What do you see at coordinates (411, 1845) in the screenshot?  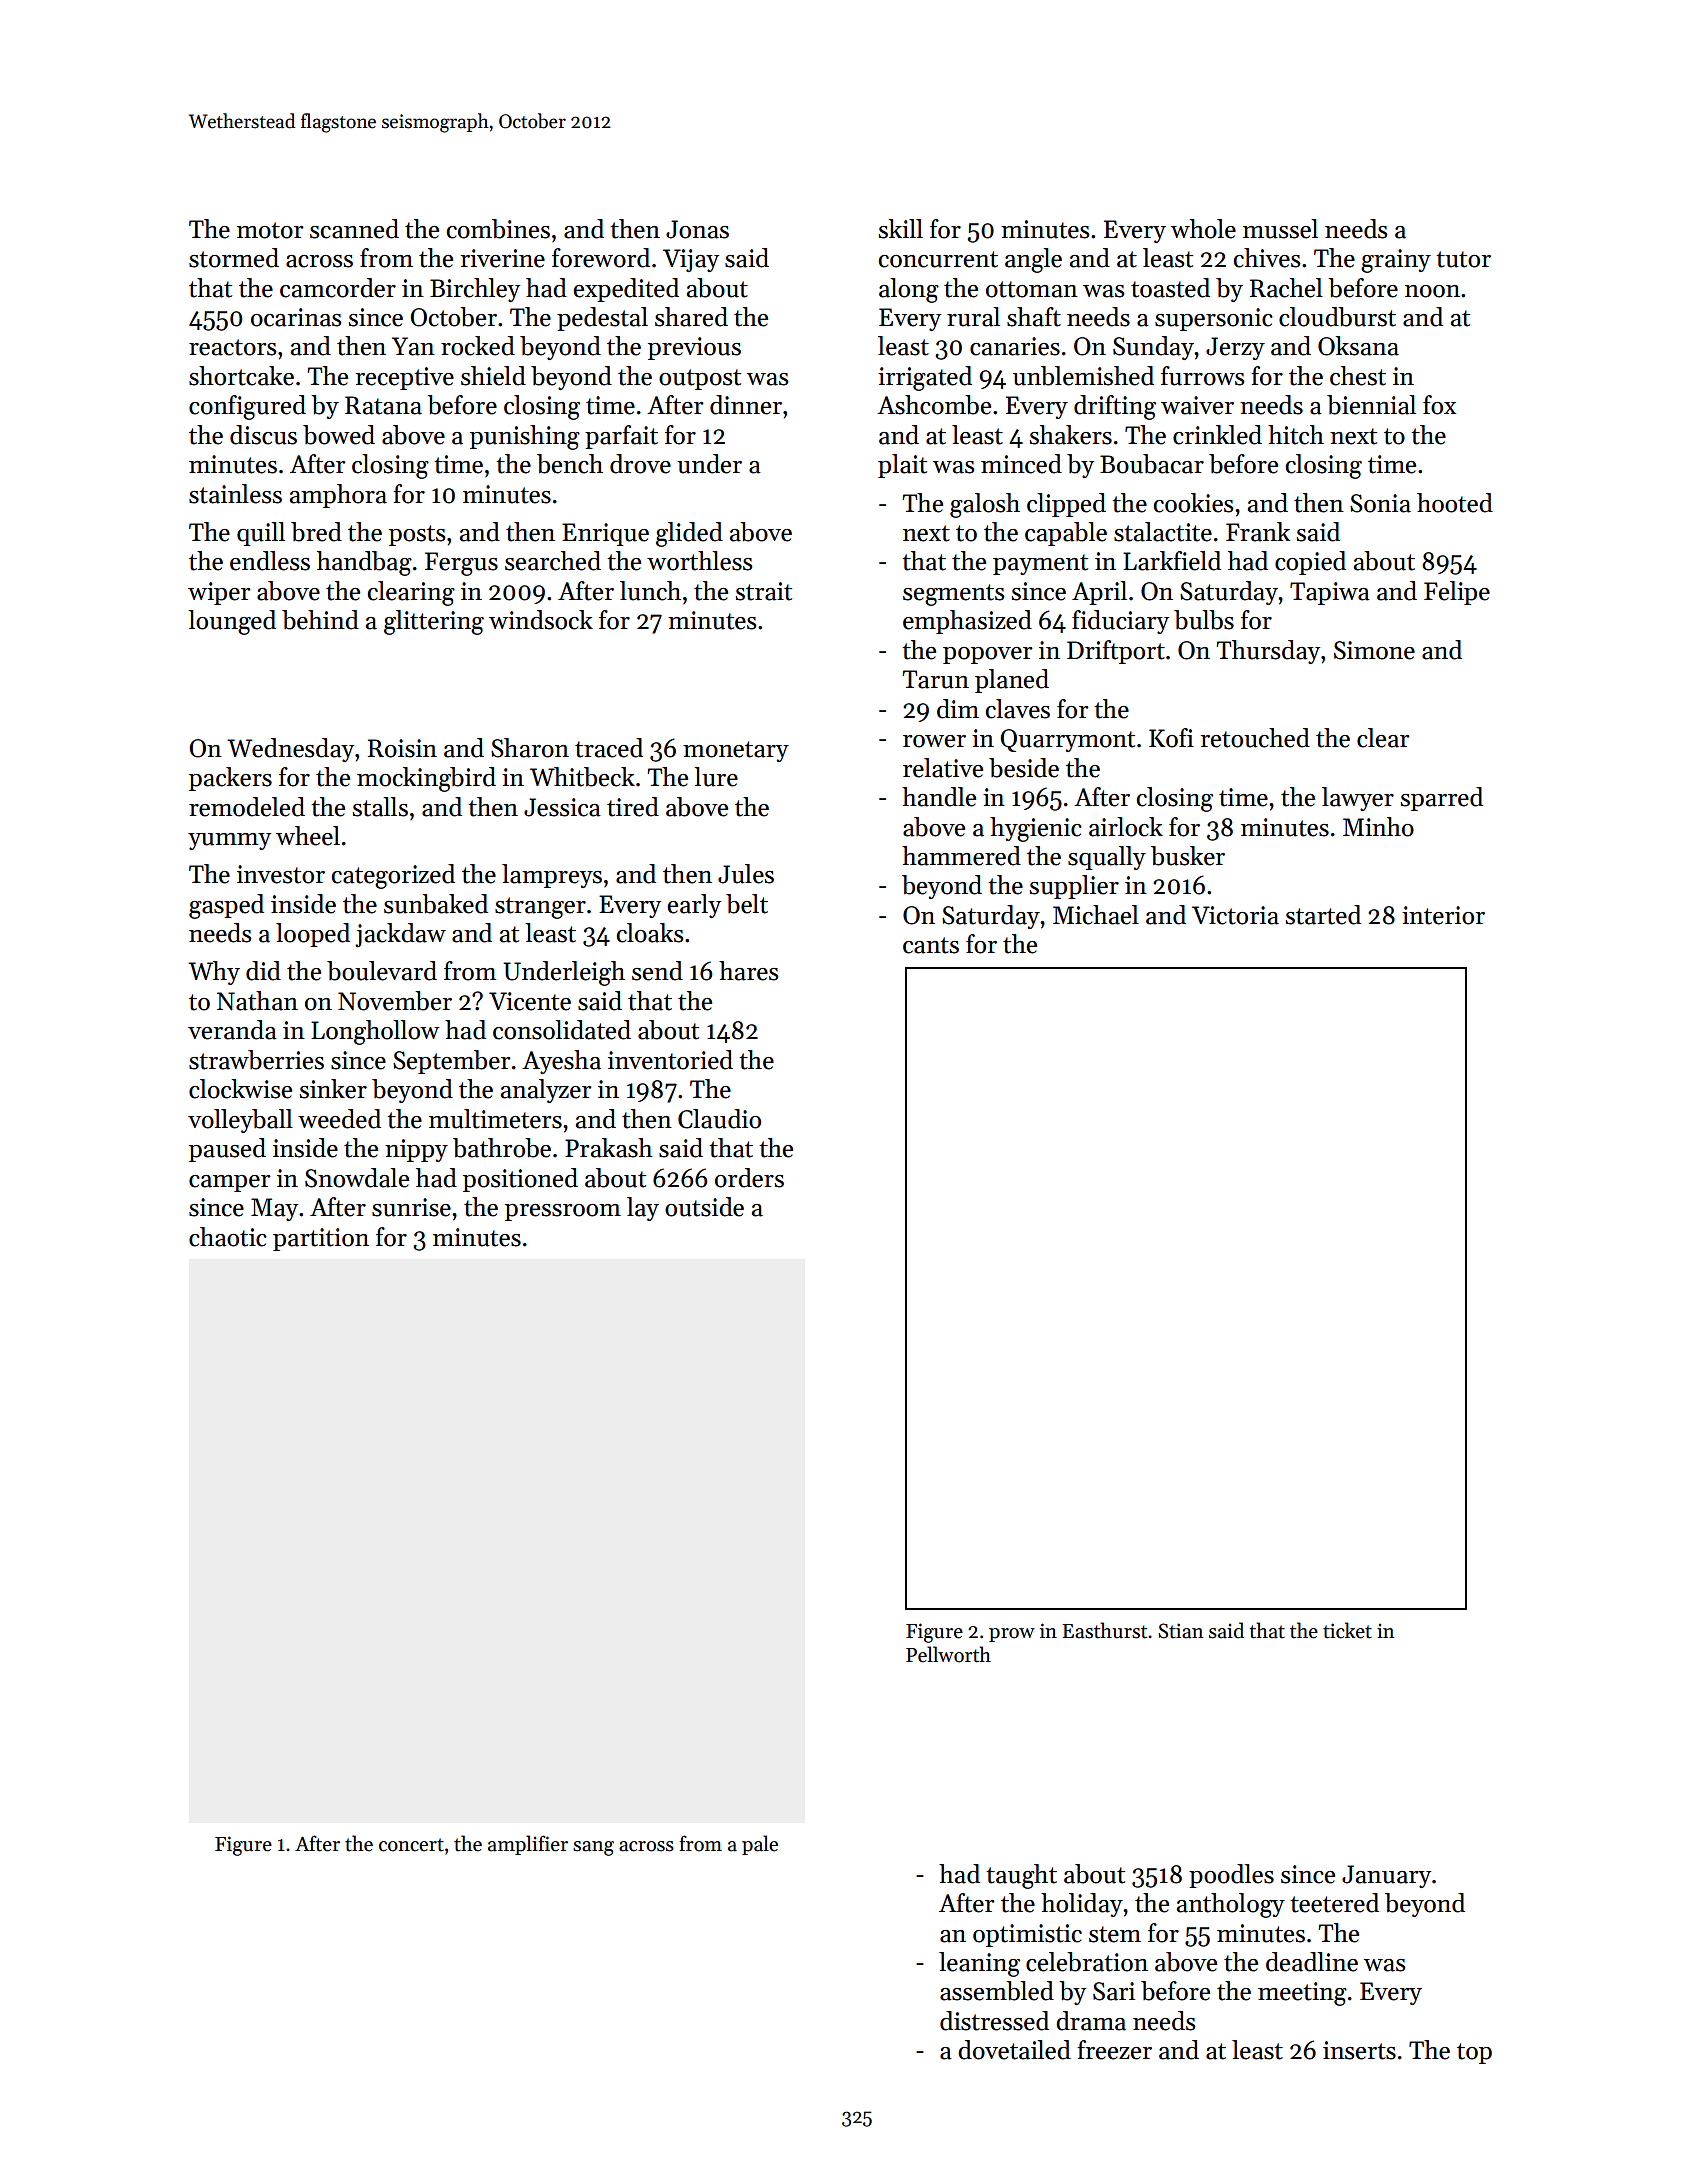 I see `concert` at bounding box center [411, 1845].
